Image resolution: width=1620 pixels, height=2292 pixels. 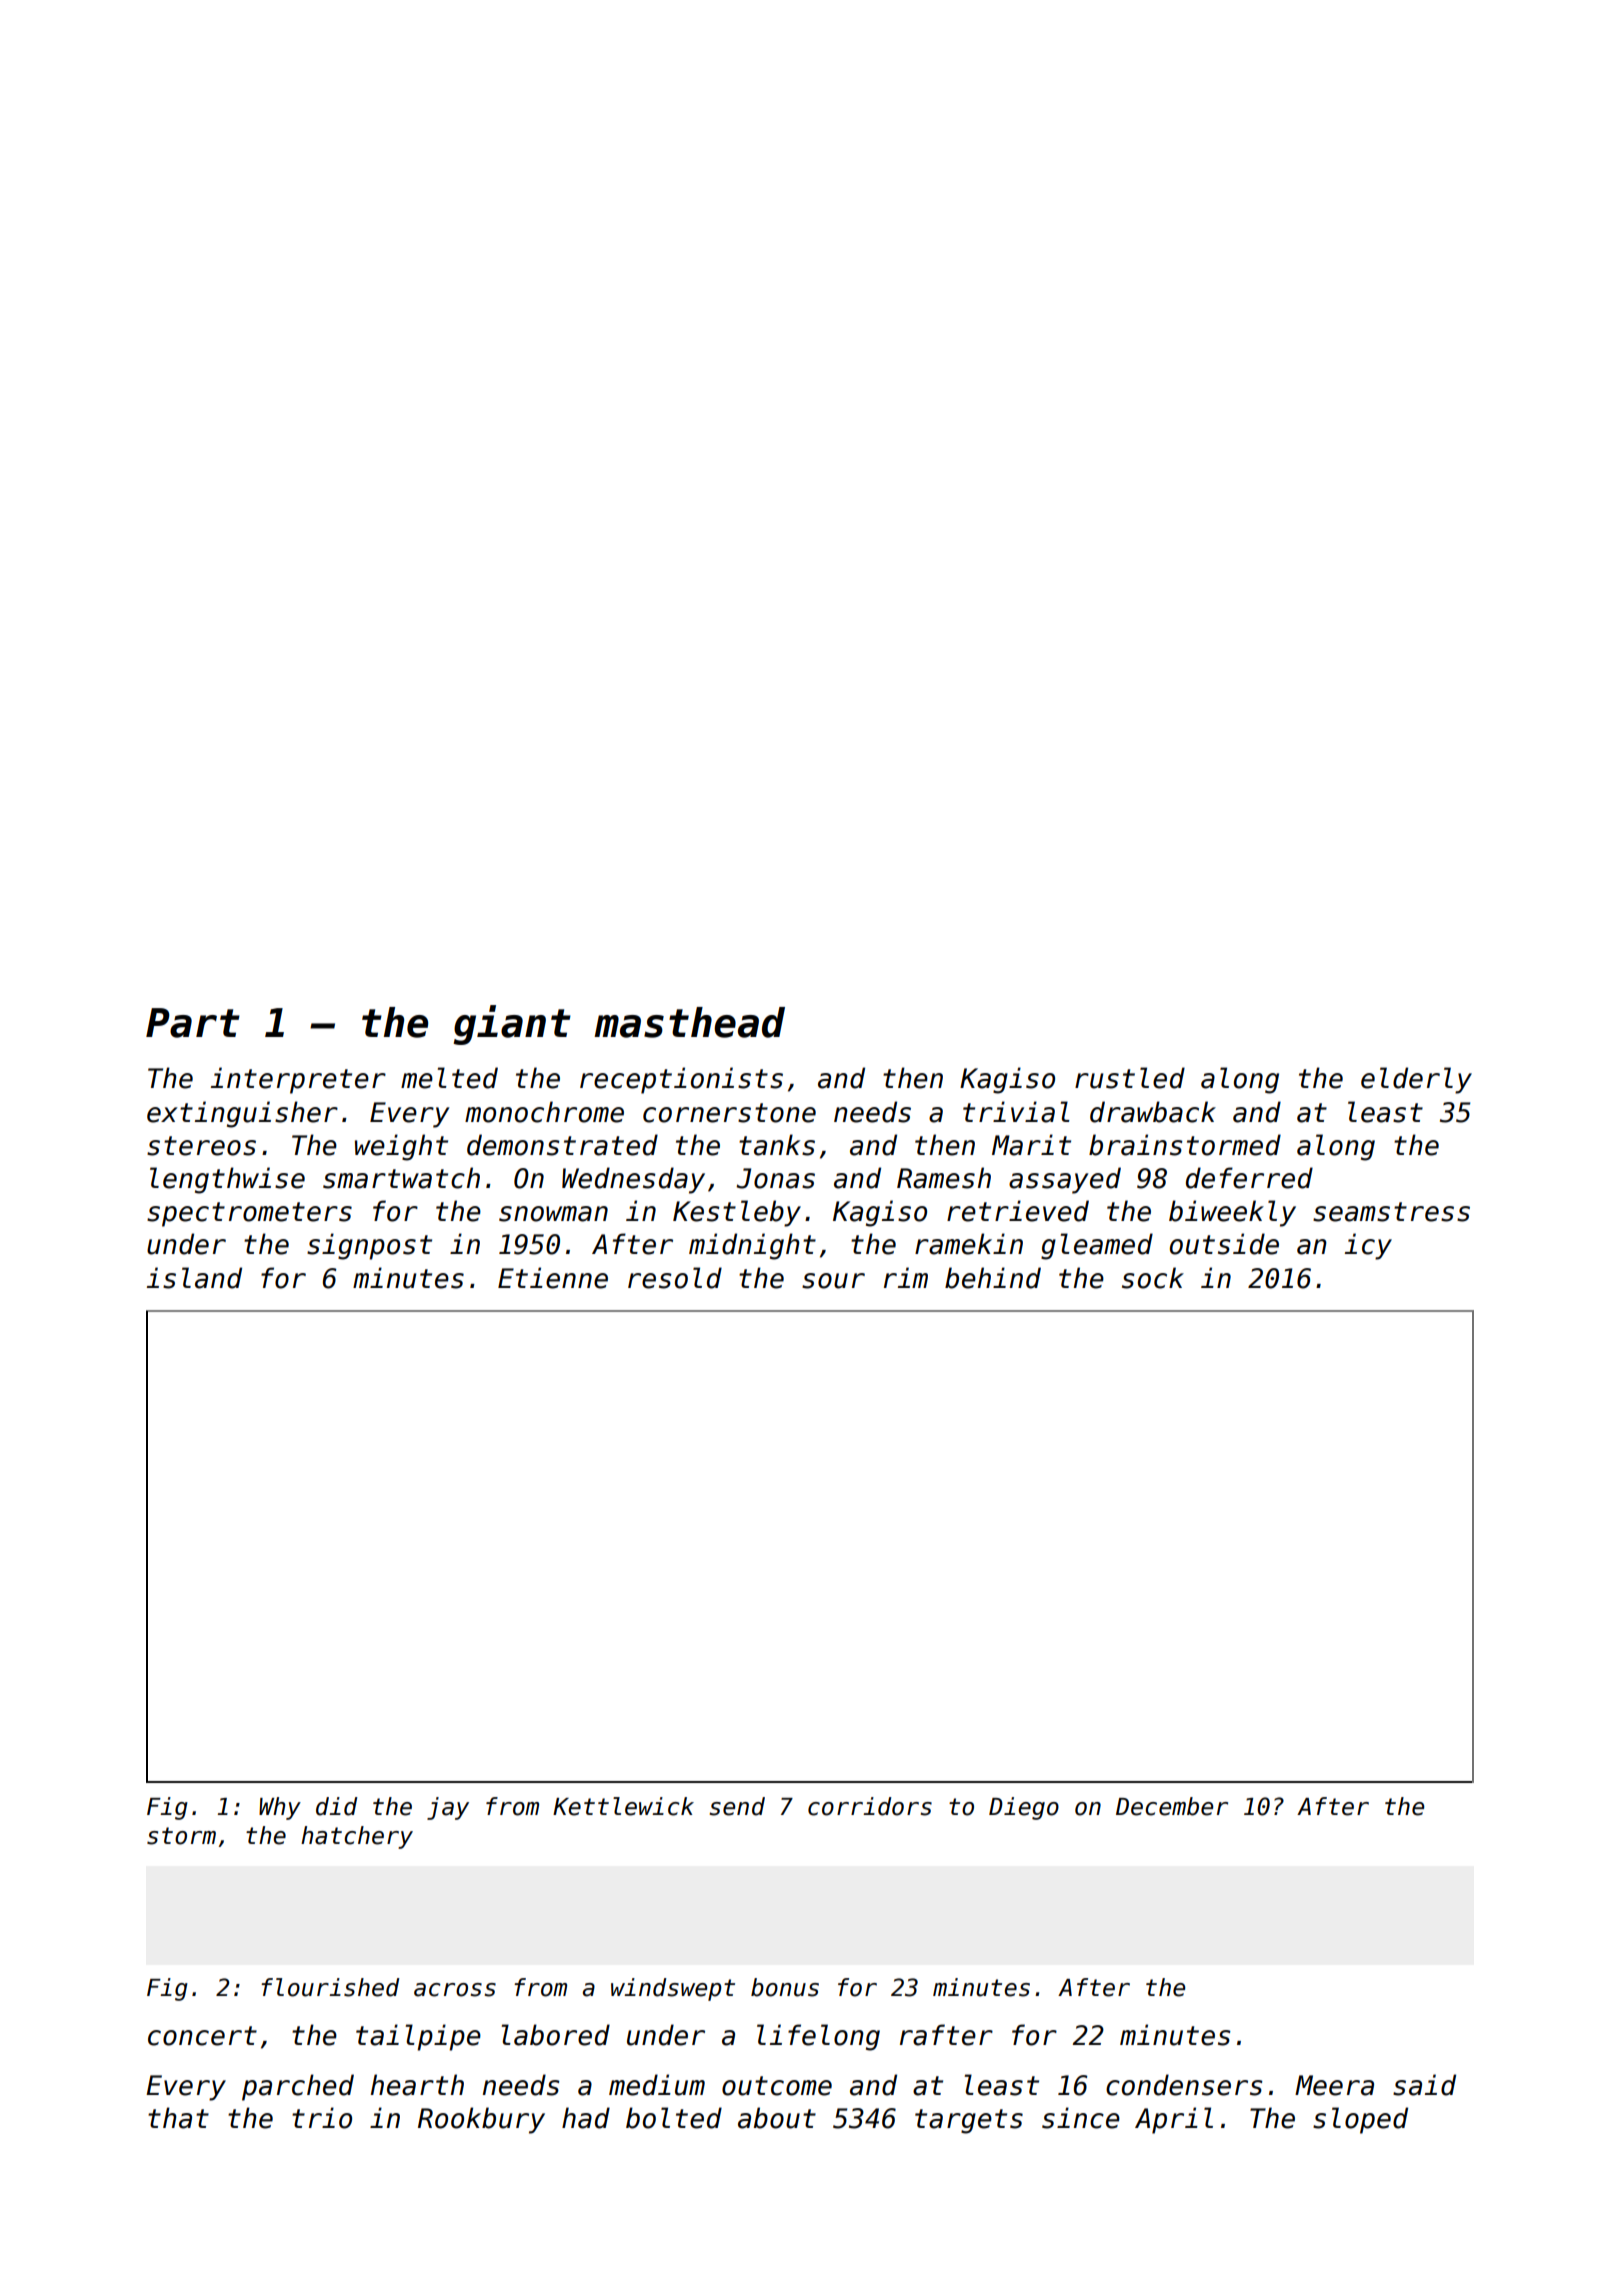 I want to click on deferred, so click(x=1249, y=1178).
